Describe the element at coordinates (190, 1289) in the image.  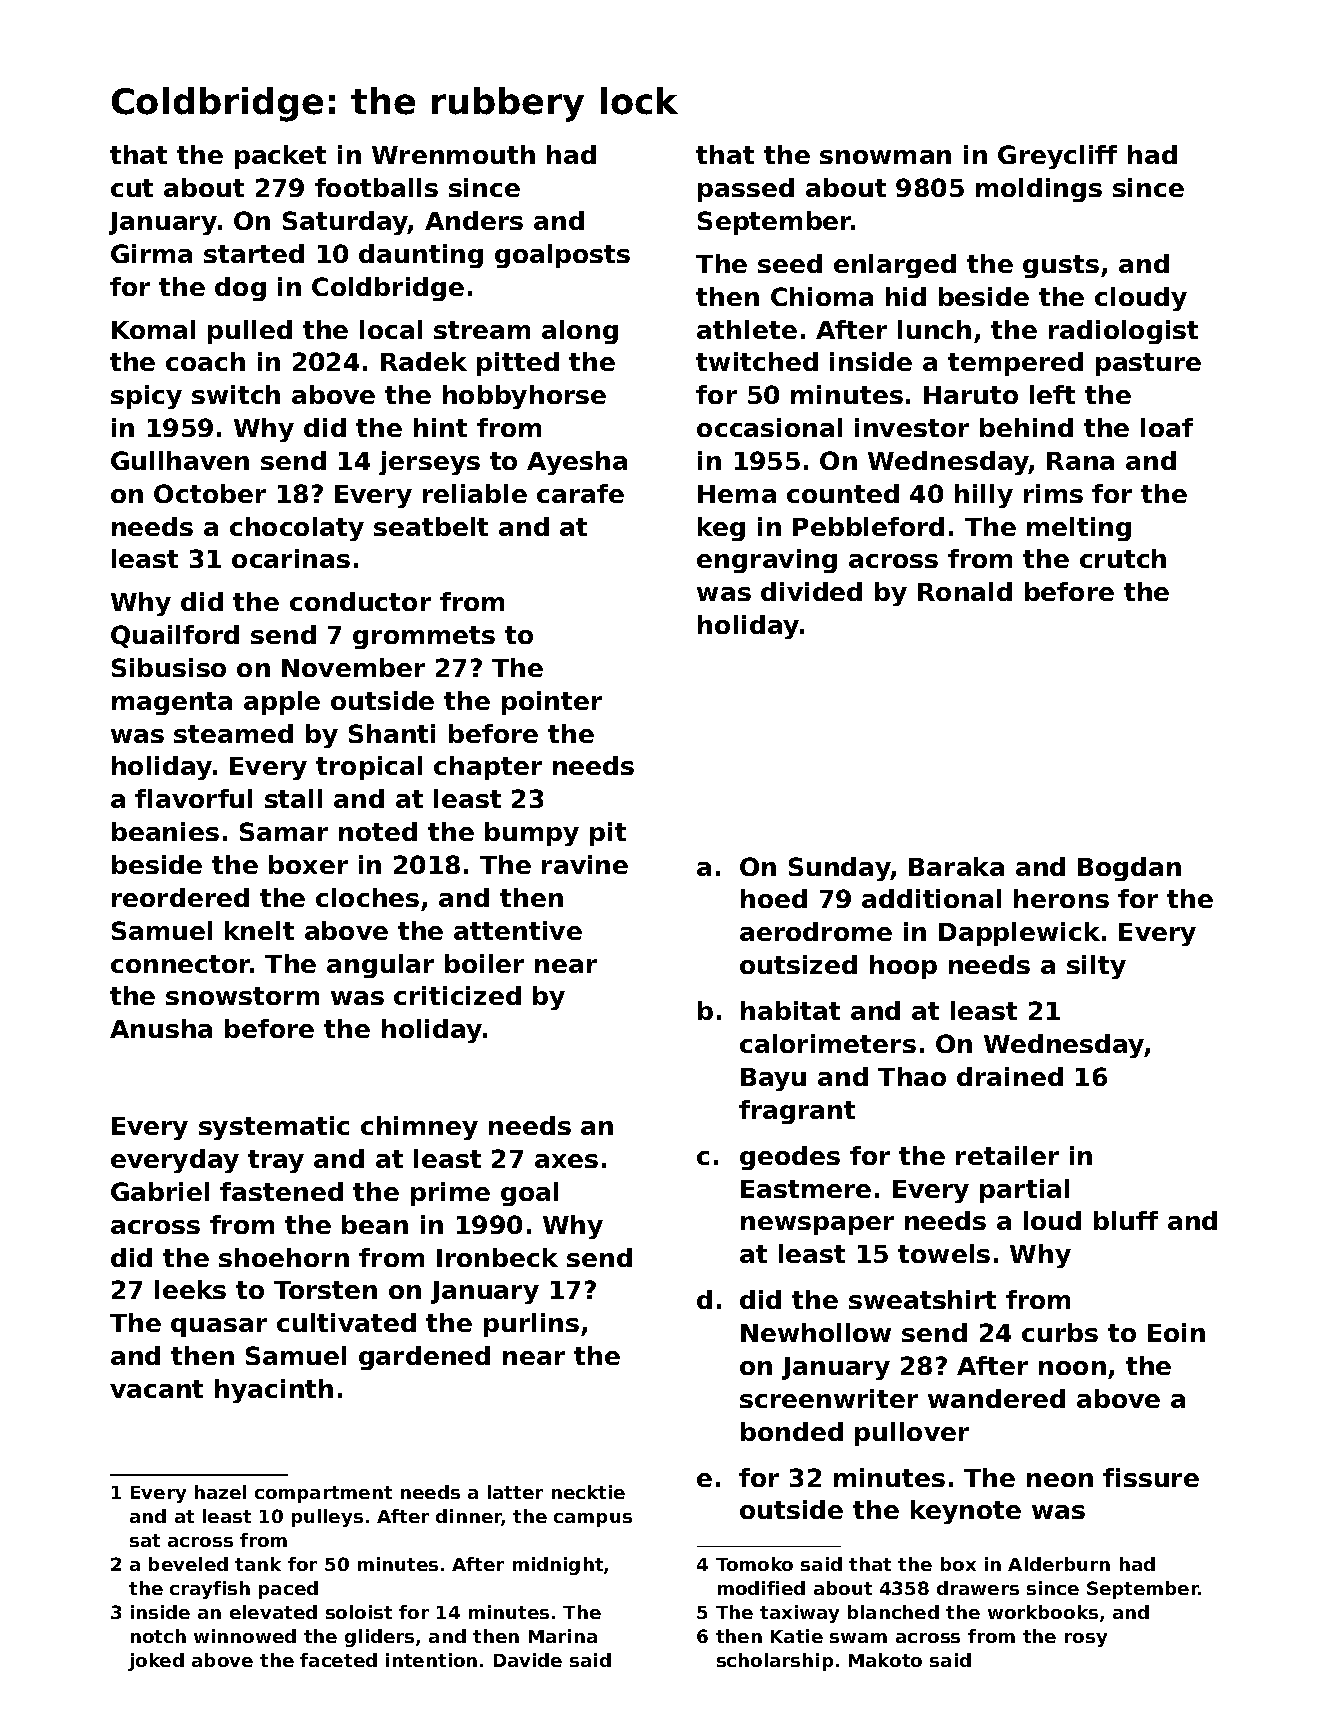
I see `leeks` at that location.
